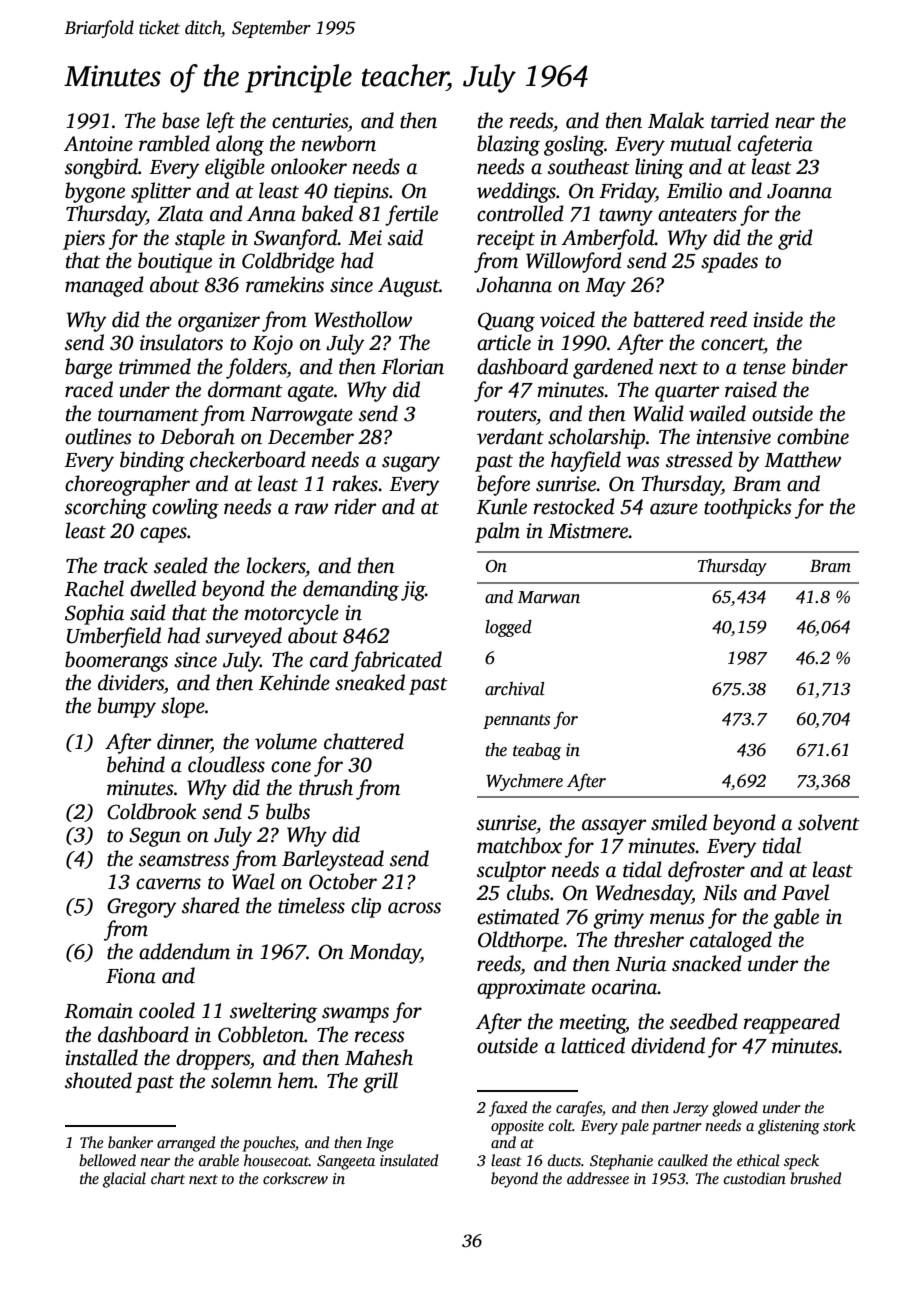 This document has width=924, height=1311. What do you see at coordinates (240, 145) in the document?
I see `along` at bounding box center [240, 145].
